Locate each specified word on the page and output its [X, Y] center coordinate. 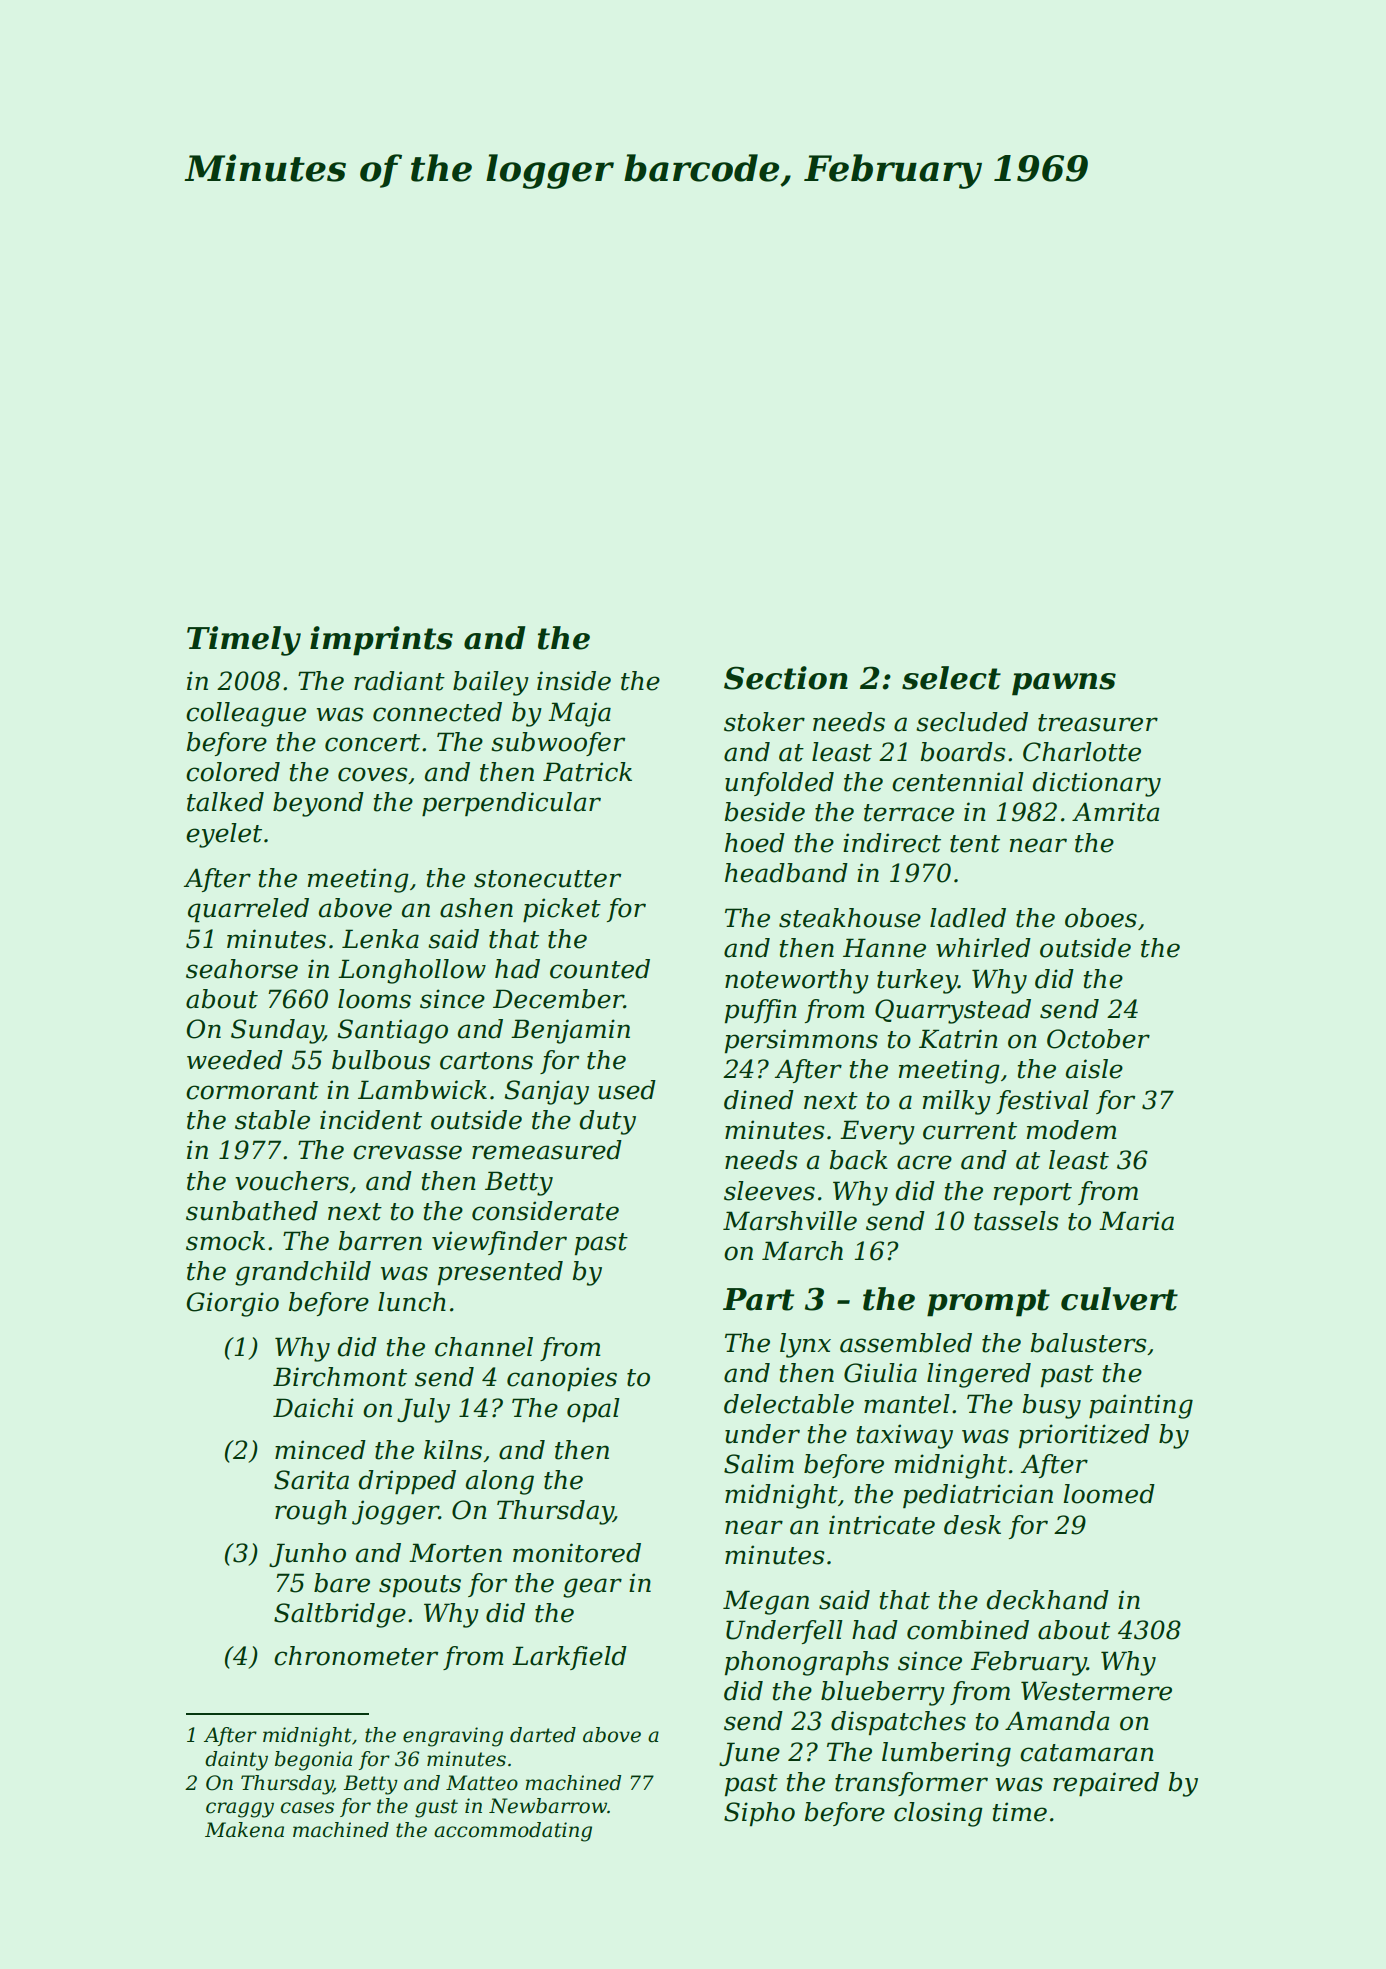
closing [938, 1814]
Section [786, 678]
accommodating [513, 1832]
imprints [381, 641]
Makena [244, 1830]
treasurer [1098, 723]
